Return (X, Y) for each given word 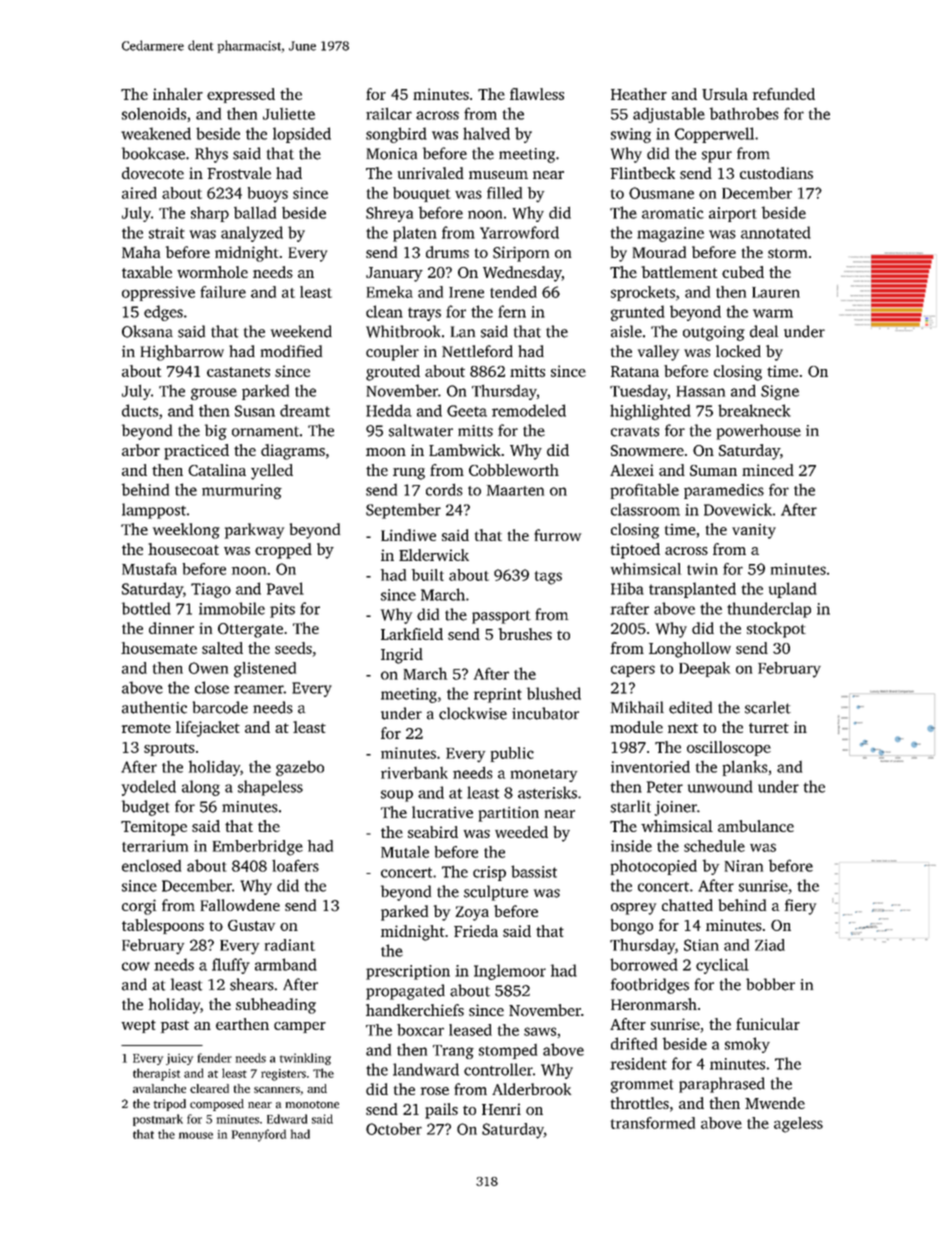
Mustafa (149, 569)
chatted (687, 905)
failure (223, 292)
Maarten (515, 490)
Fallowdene (240, 905)
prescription (408, 972)
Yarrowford (519, 232)
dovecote (153, 173)
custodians (776, 173)
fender (215, 1058)
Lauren (776, 292)
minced (768, 470)
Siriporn (521, 254)
